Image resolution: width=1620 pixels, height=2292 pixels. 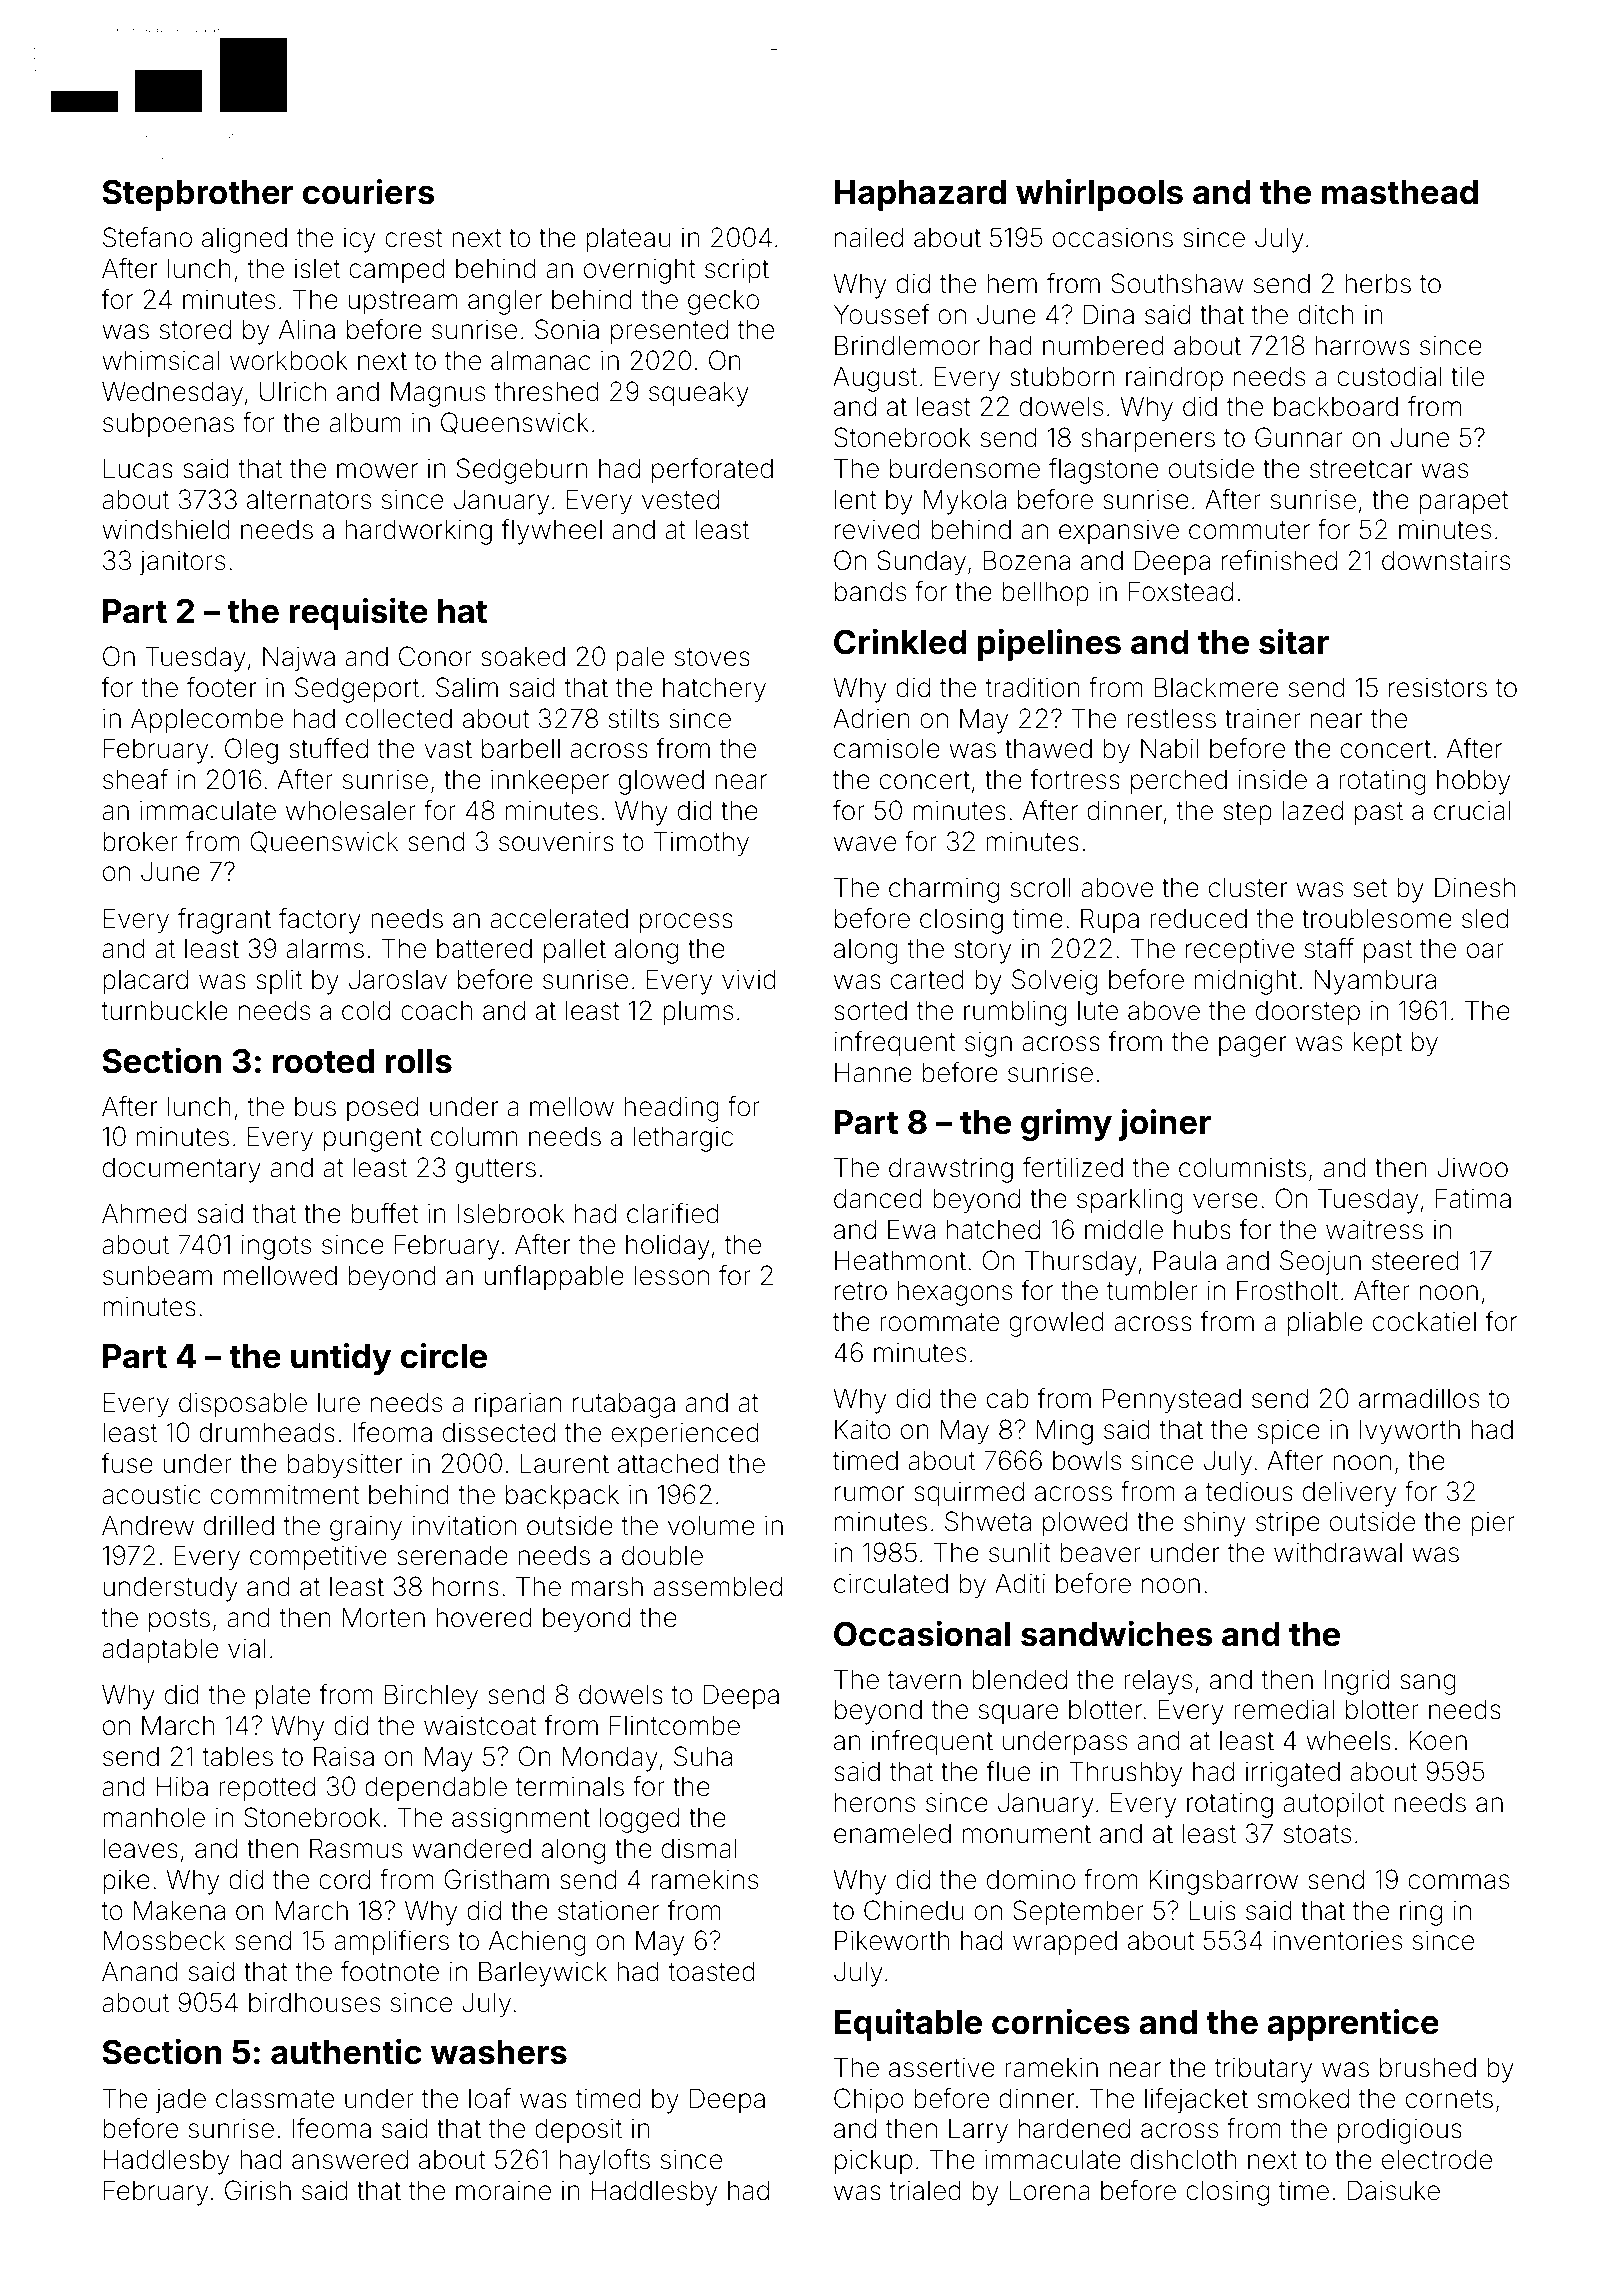 I want to click on whirlpools, so click(x=1099, y=195).
